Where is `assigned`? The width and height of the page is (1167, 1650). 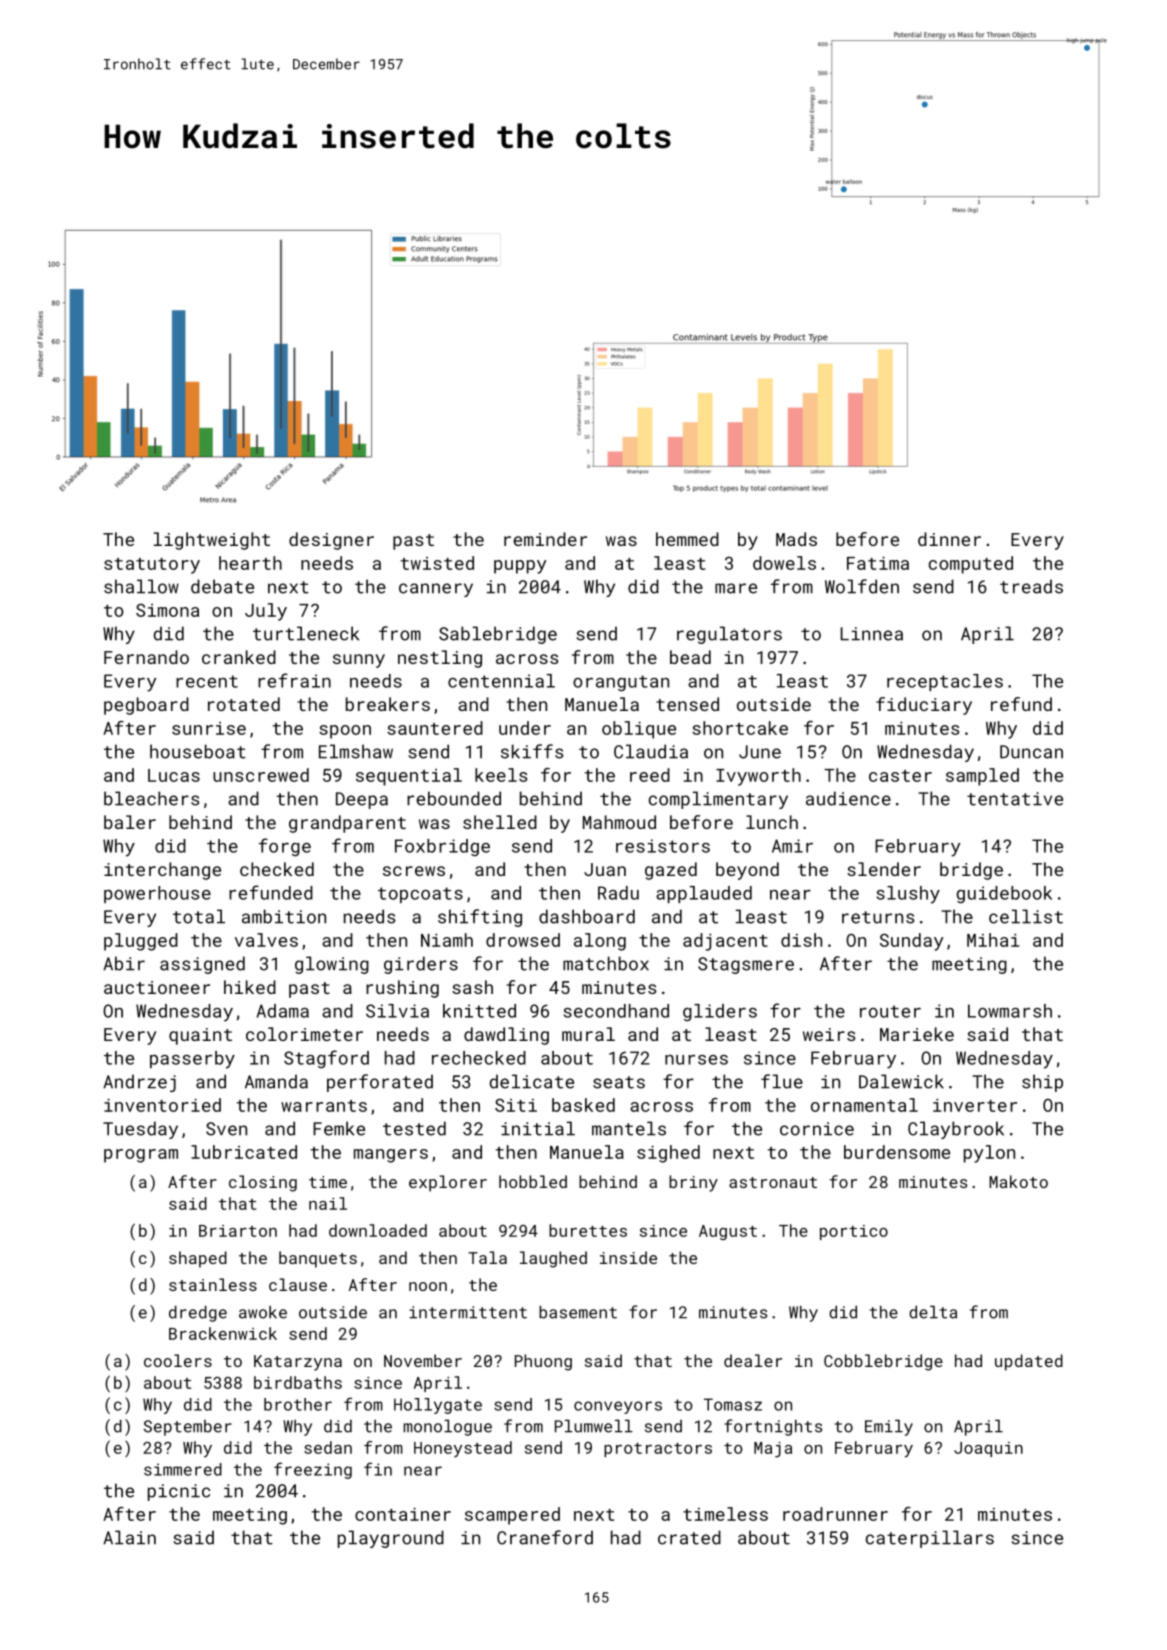 assigned is located at coordinates (202, 965).
